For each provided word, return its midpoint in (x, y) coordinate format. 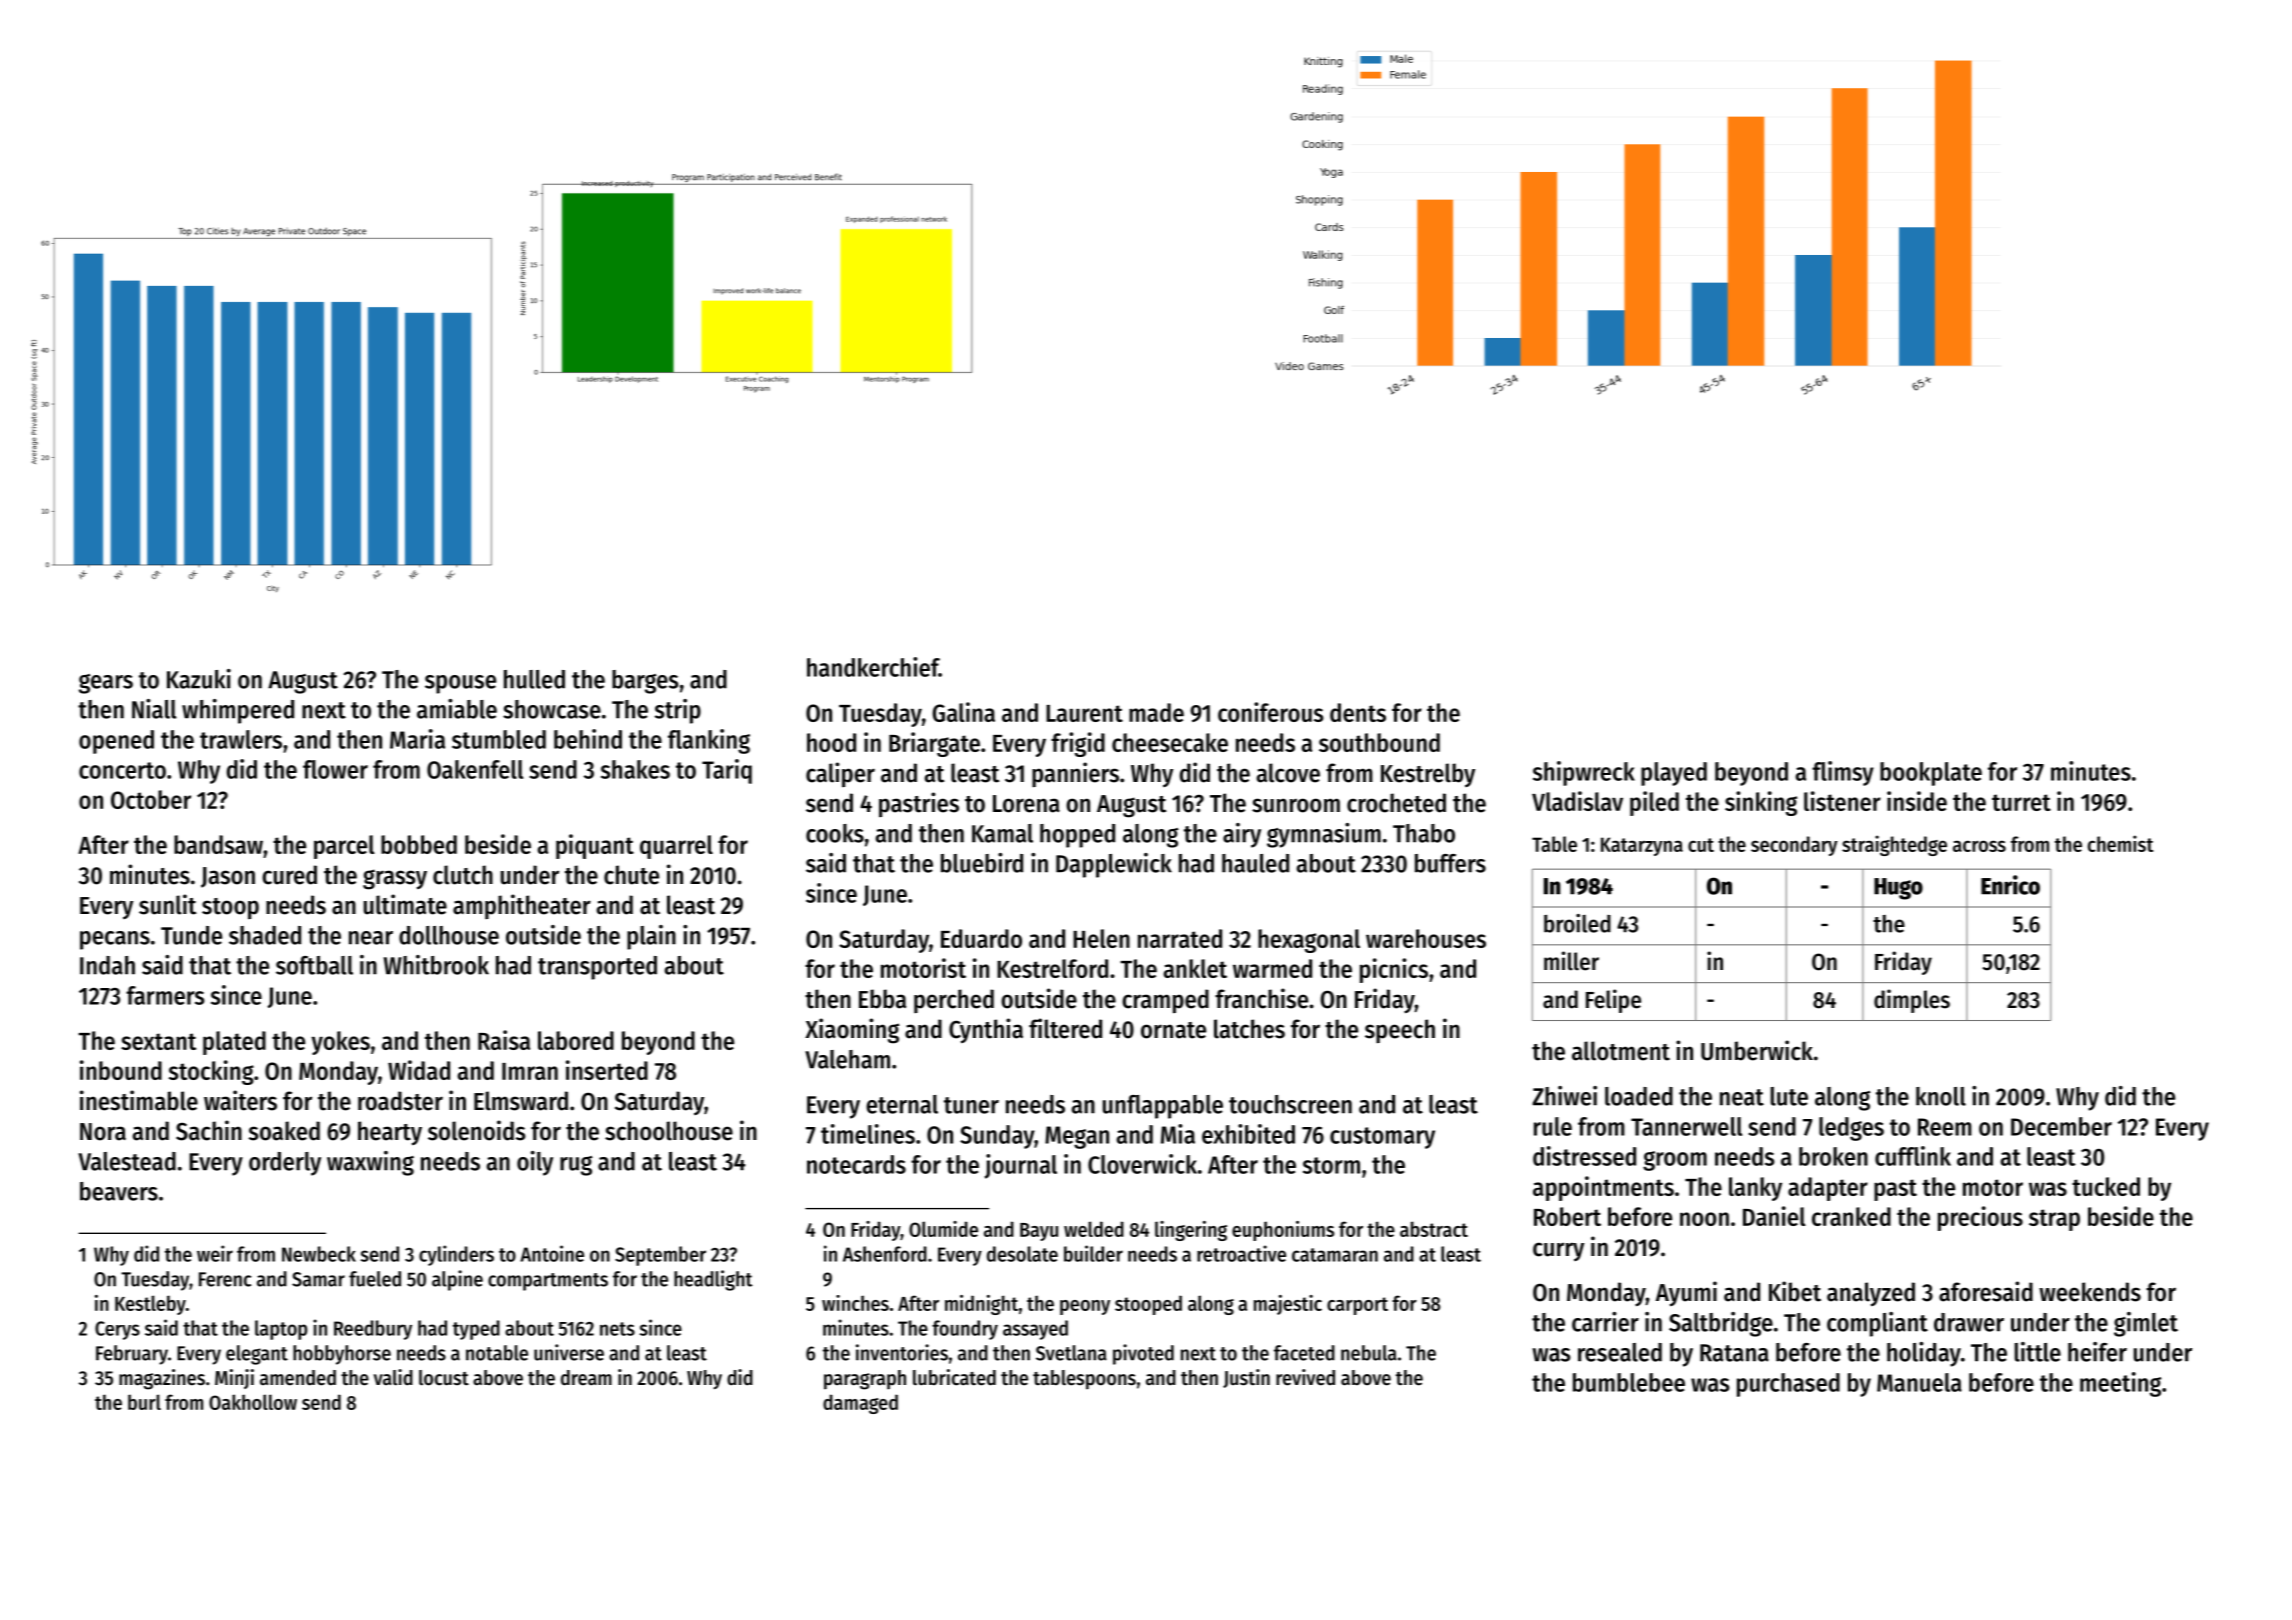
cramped (1165, 1001)
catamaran (1335, 1255)
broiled (1577, 923)
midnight (981, 1305)
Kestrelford (1052, 968)
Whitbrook (436, 965)
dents (1358, 712)
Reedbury (373, 1330)
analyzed (1871, 1294)
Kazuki (199, 679)
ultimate (405, 904)
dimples (1912, 1001)
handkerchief (873, 667)
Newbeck (319, 1254)
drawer (1969, 1322)
